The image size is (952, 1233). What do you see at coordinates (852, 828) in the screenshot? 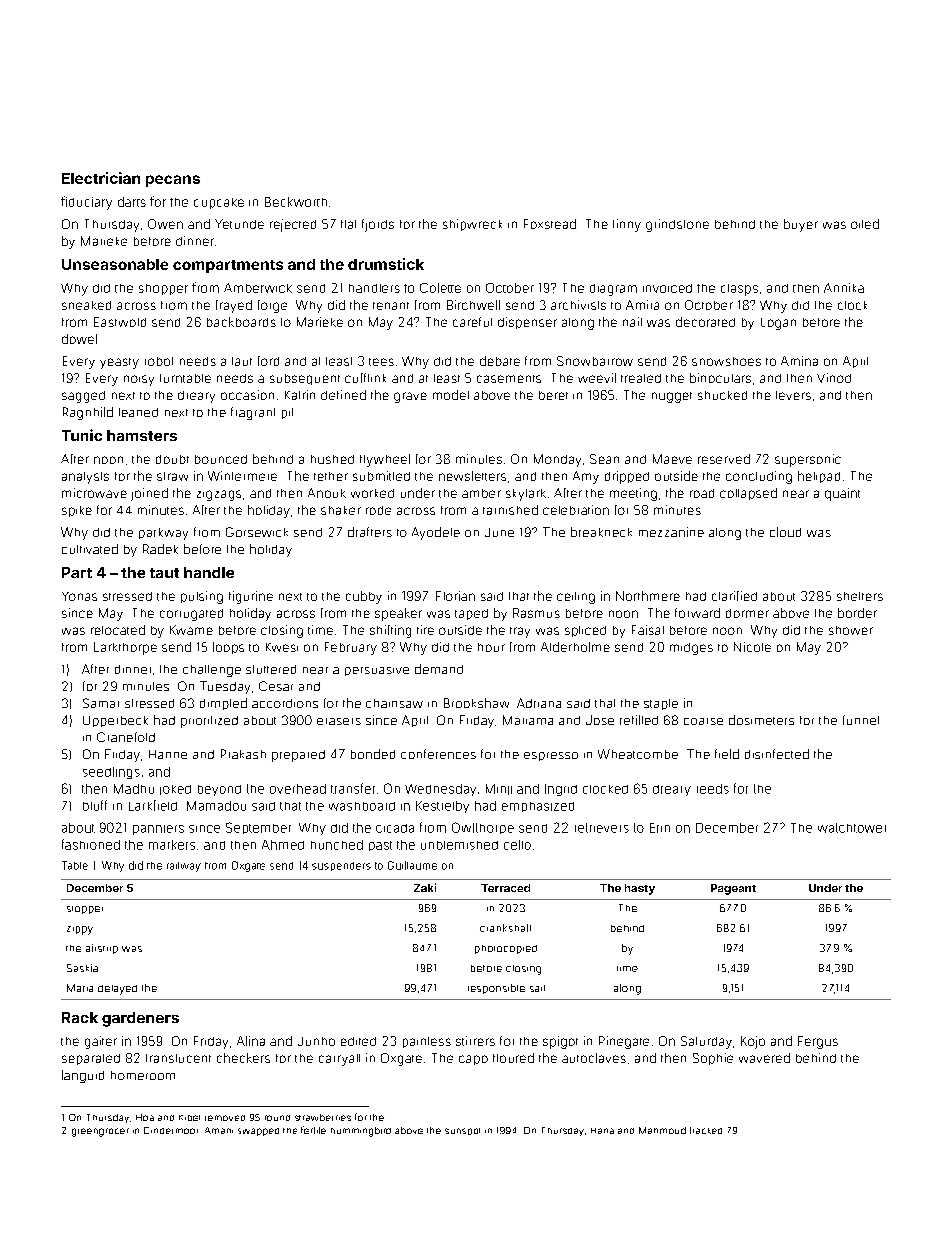
I see `watchtower` at bounding box center [852, 828].
